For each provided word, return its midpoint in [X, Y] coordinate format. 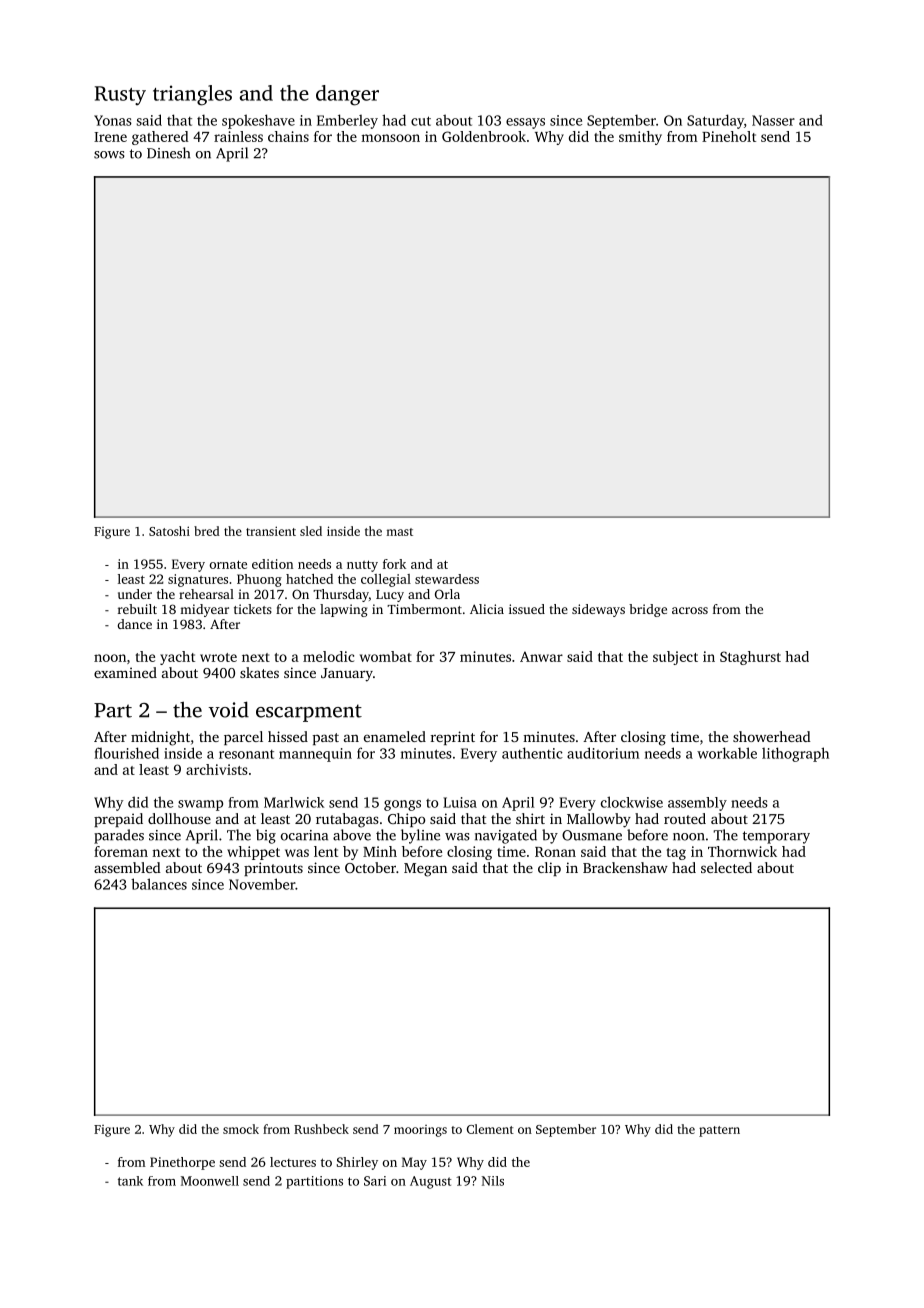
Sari [375, 1181]
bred [207, 531]
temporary [776, 837]
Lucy [390, 596]
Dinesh [168, 153]
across [690, 610]
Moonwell [210, 1181]
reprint [453, 738]
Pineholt [729, 136]
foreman [121, 851]
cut [421, 121]
